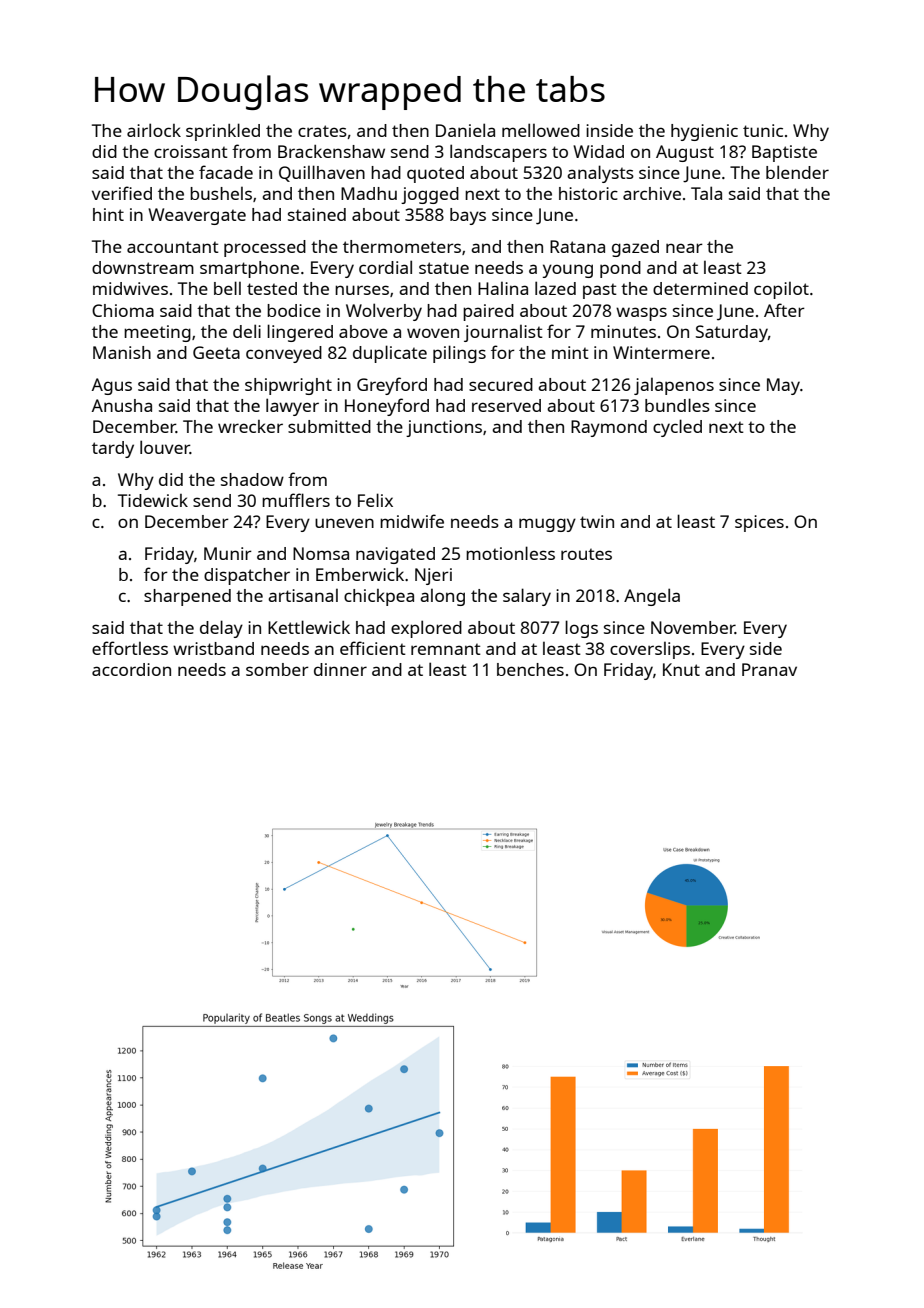  I want to click on junctions, so click(444, 428).
